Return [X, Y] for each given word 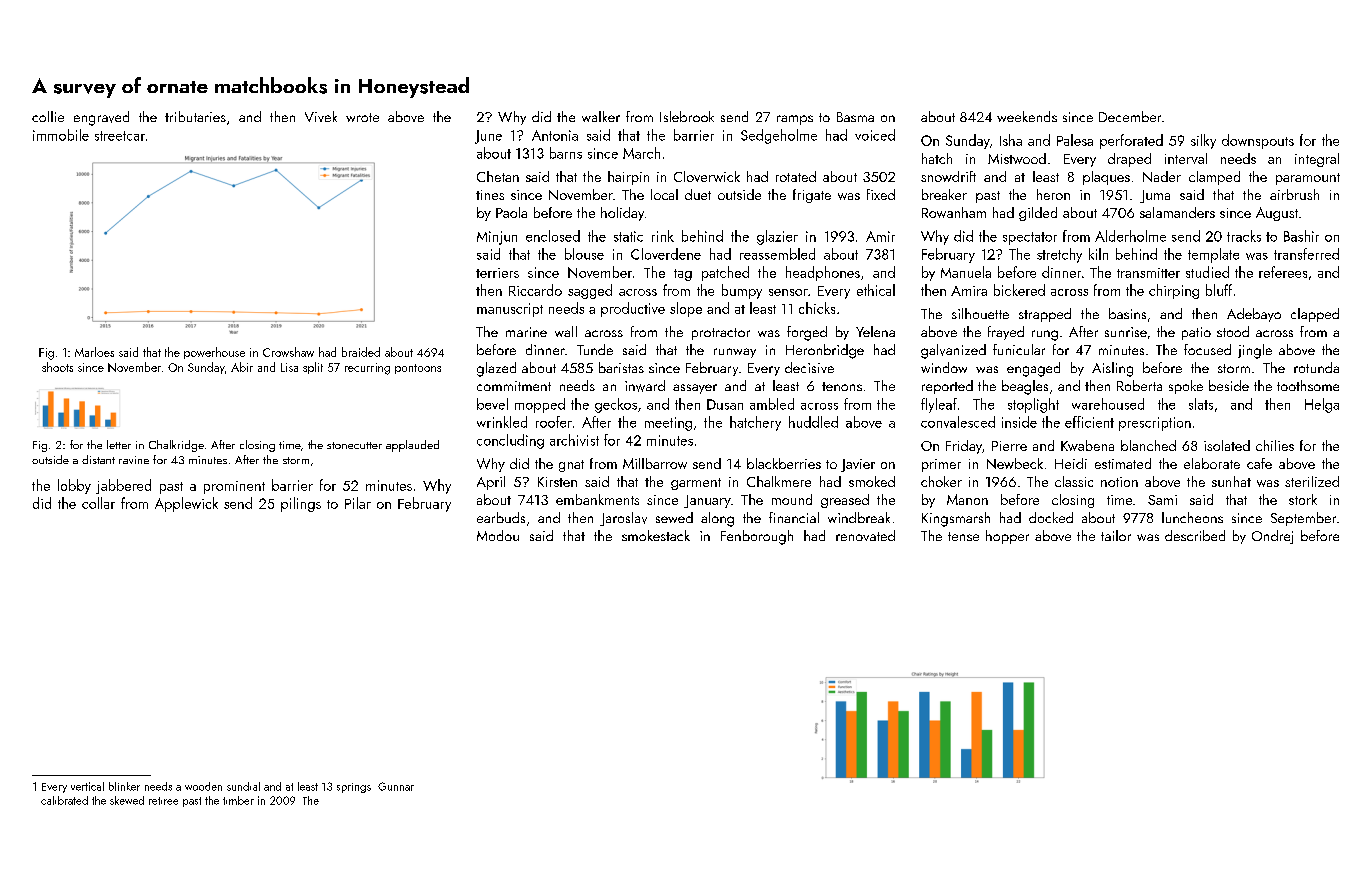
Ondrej [1272, 537]
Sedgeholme [779, 136]
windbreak [859, 517]
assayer [695, 389]
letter [119, 444]
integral [1317, 160]
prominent [234, 487]
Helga [1322, 405]
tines [490, 195]
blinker [124, 786]
